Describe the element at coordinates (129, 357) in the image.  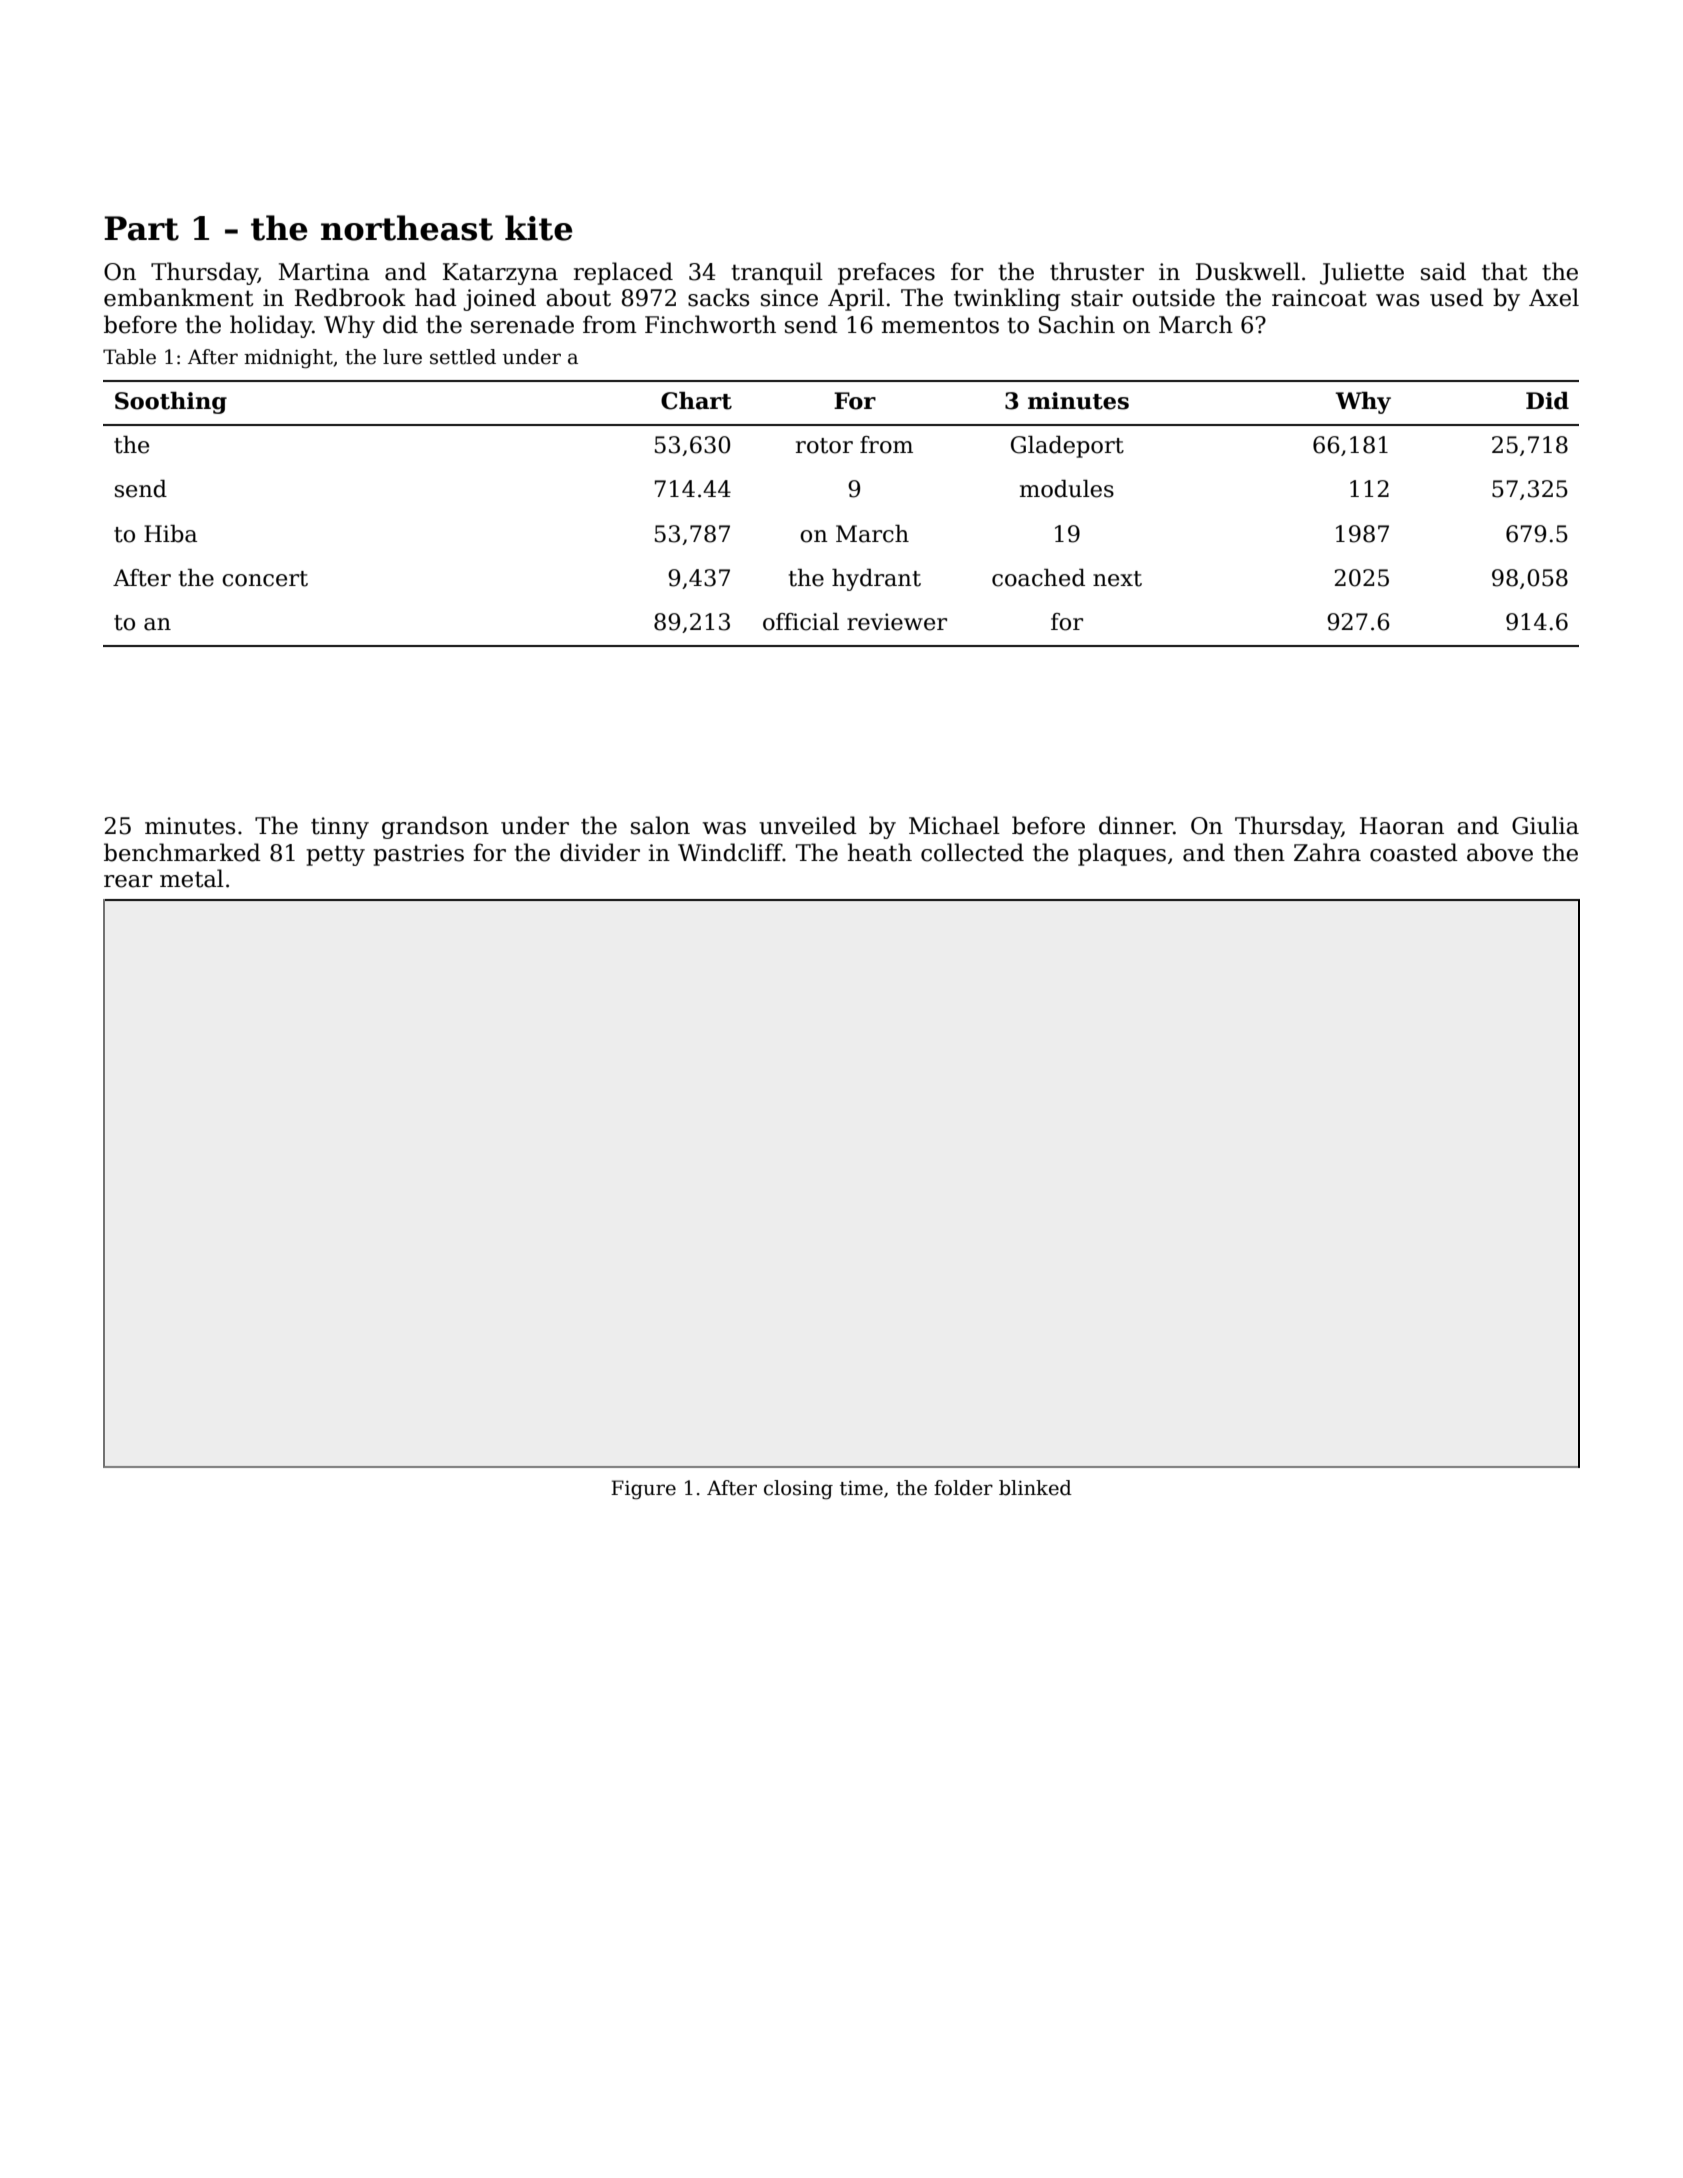
I see `Table` at that location.
